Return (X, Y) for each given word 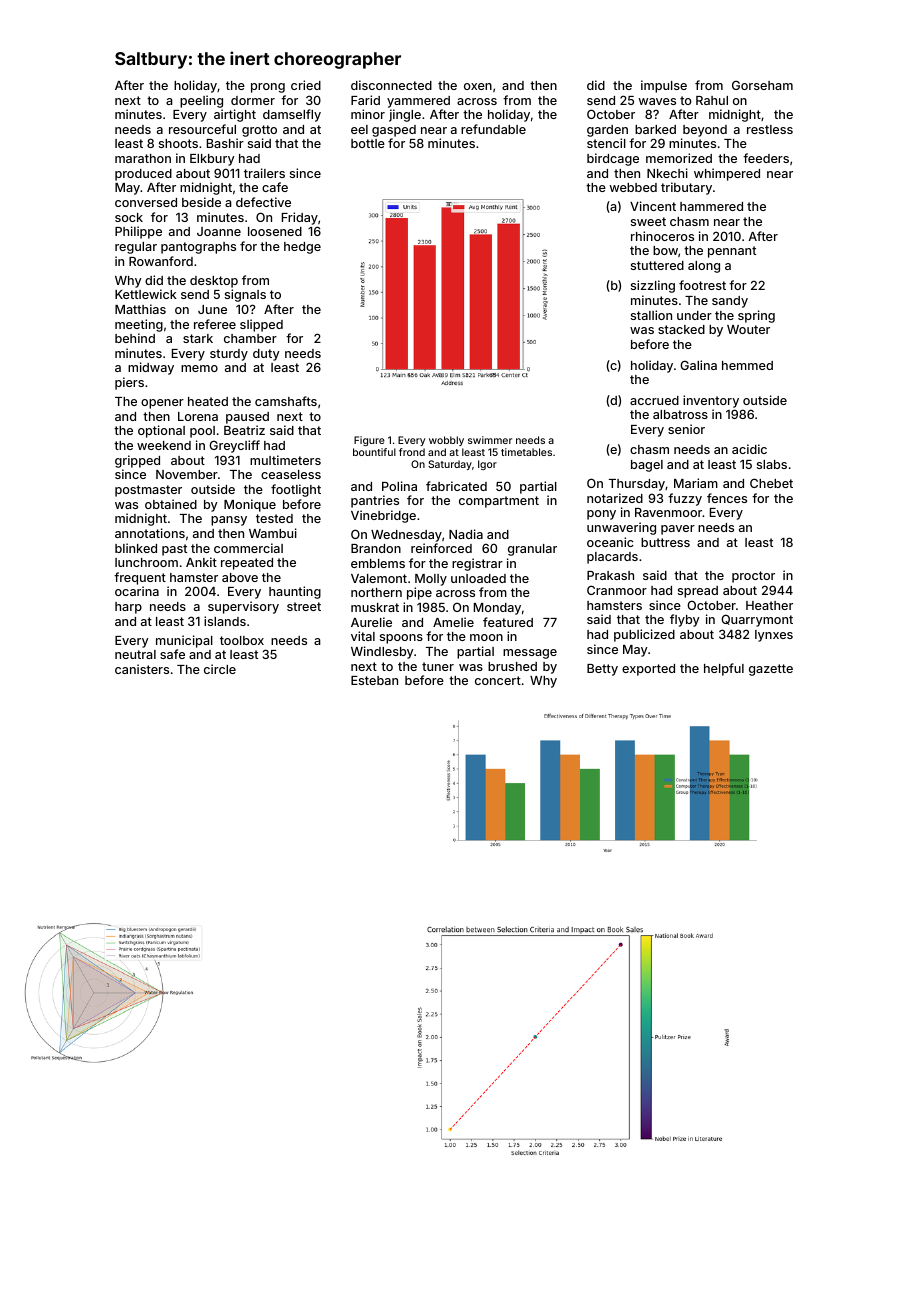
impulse (664, 86)
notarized (615, 498)
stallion (651, 315)
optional (161, 431)
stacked (681, 329)
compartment (499, 502)
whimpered (727, 174)
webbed (633, 187)
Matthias (140, 309)
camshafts (286, 401)
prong (268, 88)
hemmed (747, 365)
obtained (171, 504)
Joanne (219, 231)
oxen (478, 86)
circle (220, 669)
